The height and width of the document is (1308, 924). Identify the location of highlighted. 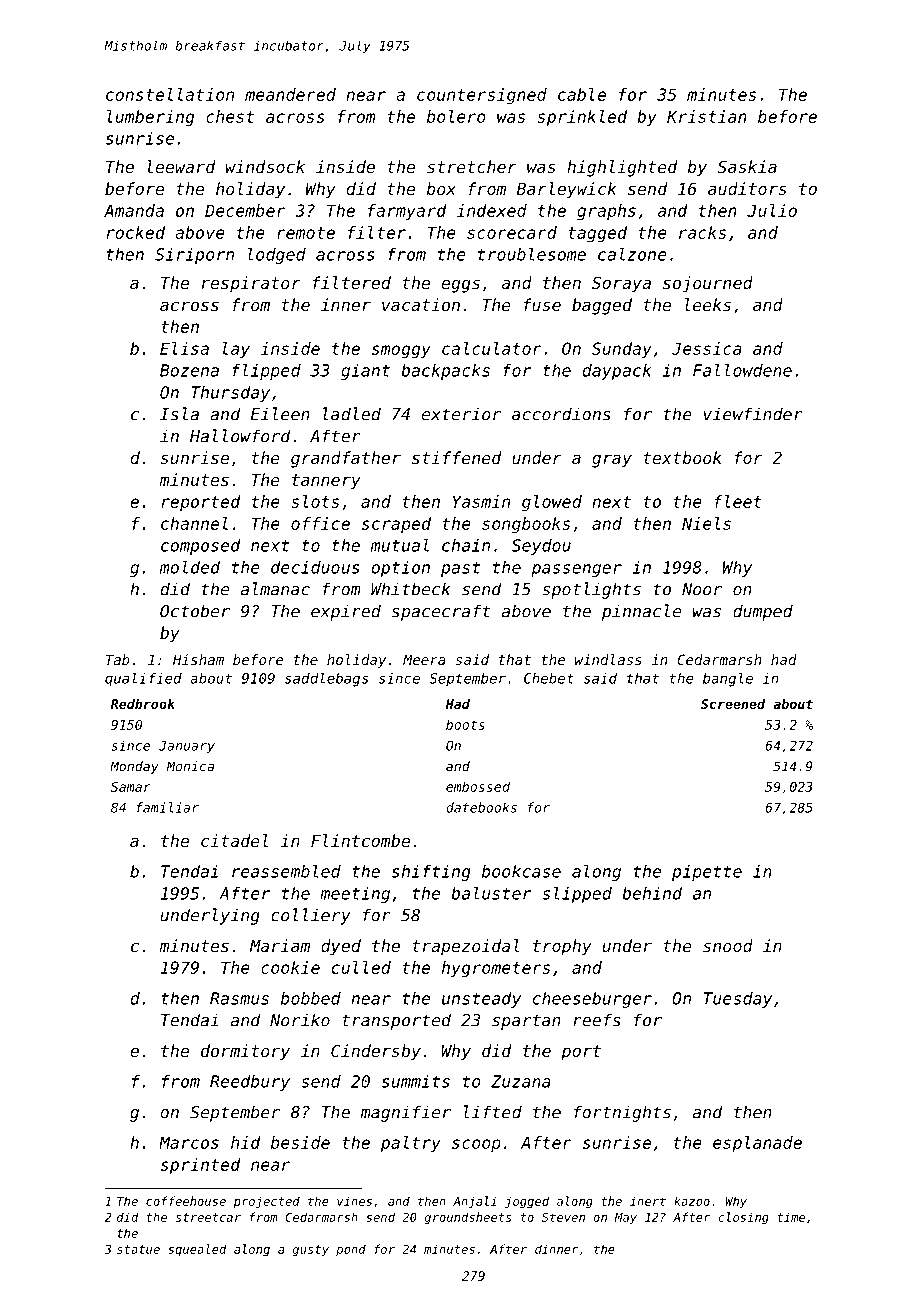
(622, 168).
